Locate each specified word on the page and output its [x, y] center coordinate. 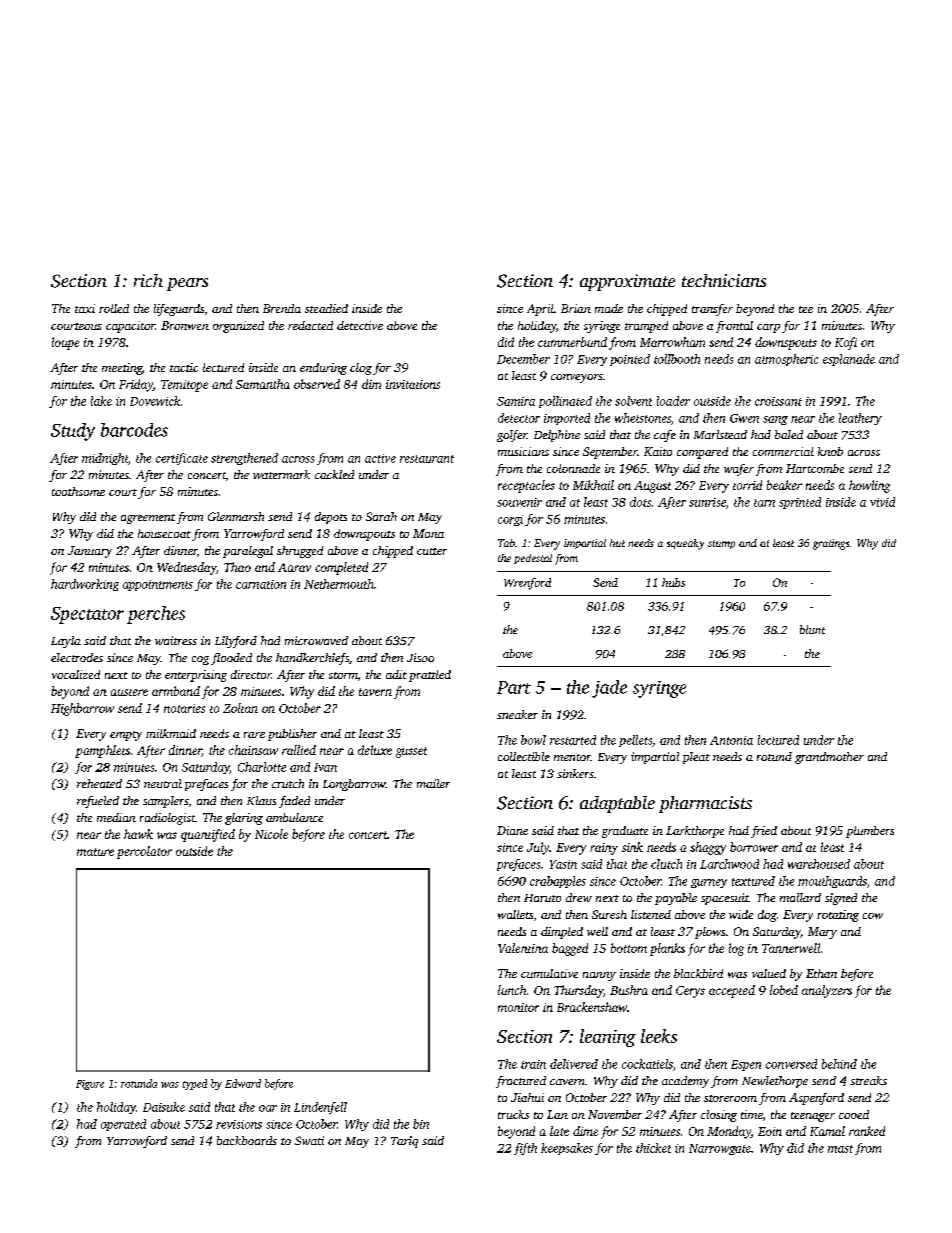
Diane [512, 830]
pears [187, 284]
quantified [208, 835]
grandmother [829, 758]
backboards [247, 1140]
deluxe [375, 750]
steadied [326, 308]
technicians [724, 280]
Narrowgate [720, 1149]
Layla [66, 642]
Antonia [731, 740]
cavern [567, 1082]
